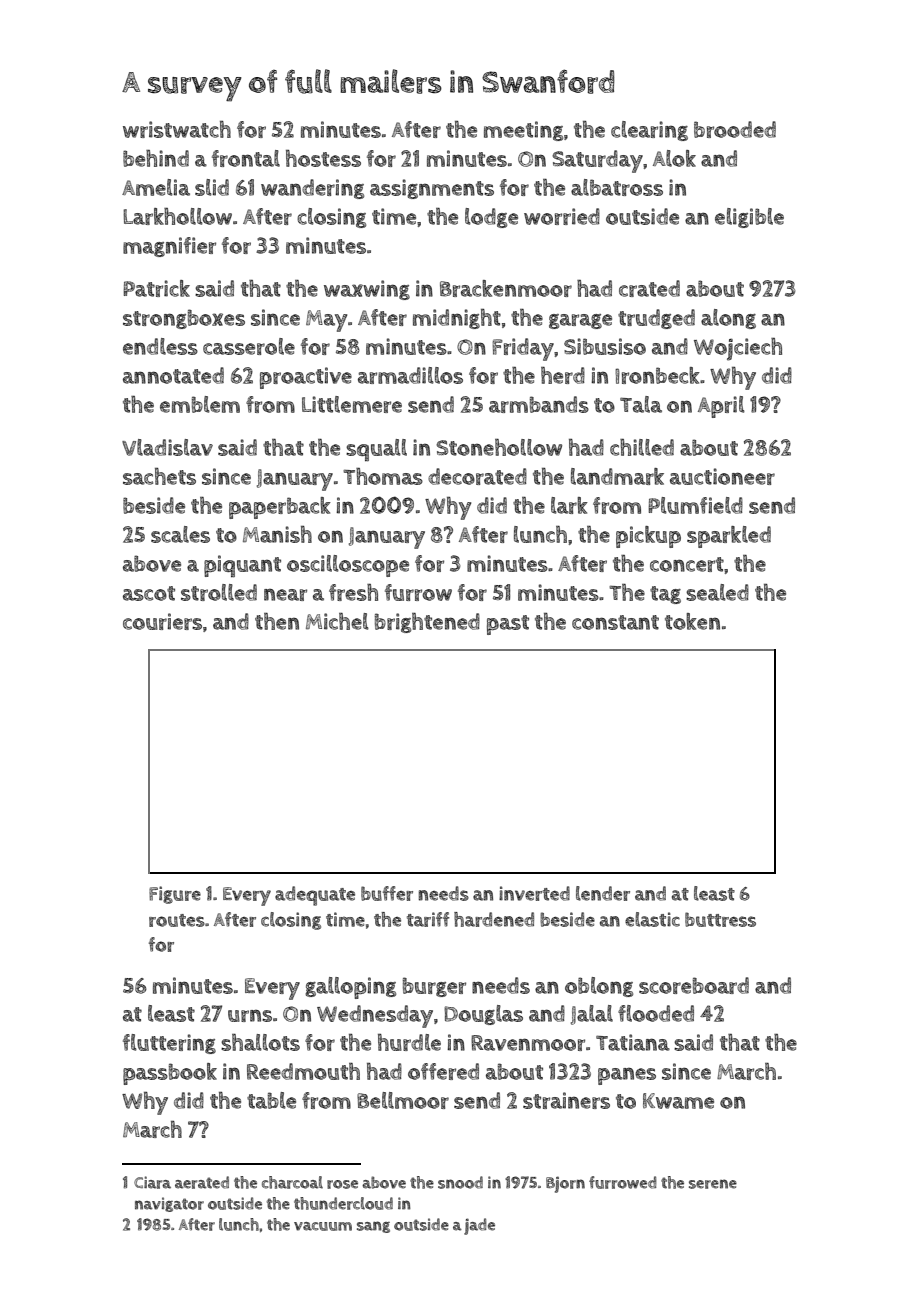 This screenshot has width=924, height=1311. What do you see at coordinates (367, 290) in the screenshot?
I see `waxwing` at bounding box center [367, 290].
